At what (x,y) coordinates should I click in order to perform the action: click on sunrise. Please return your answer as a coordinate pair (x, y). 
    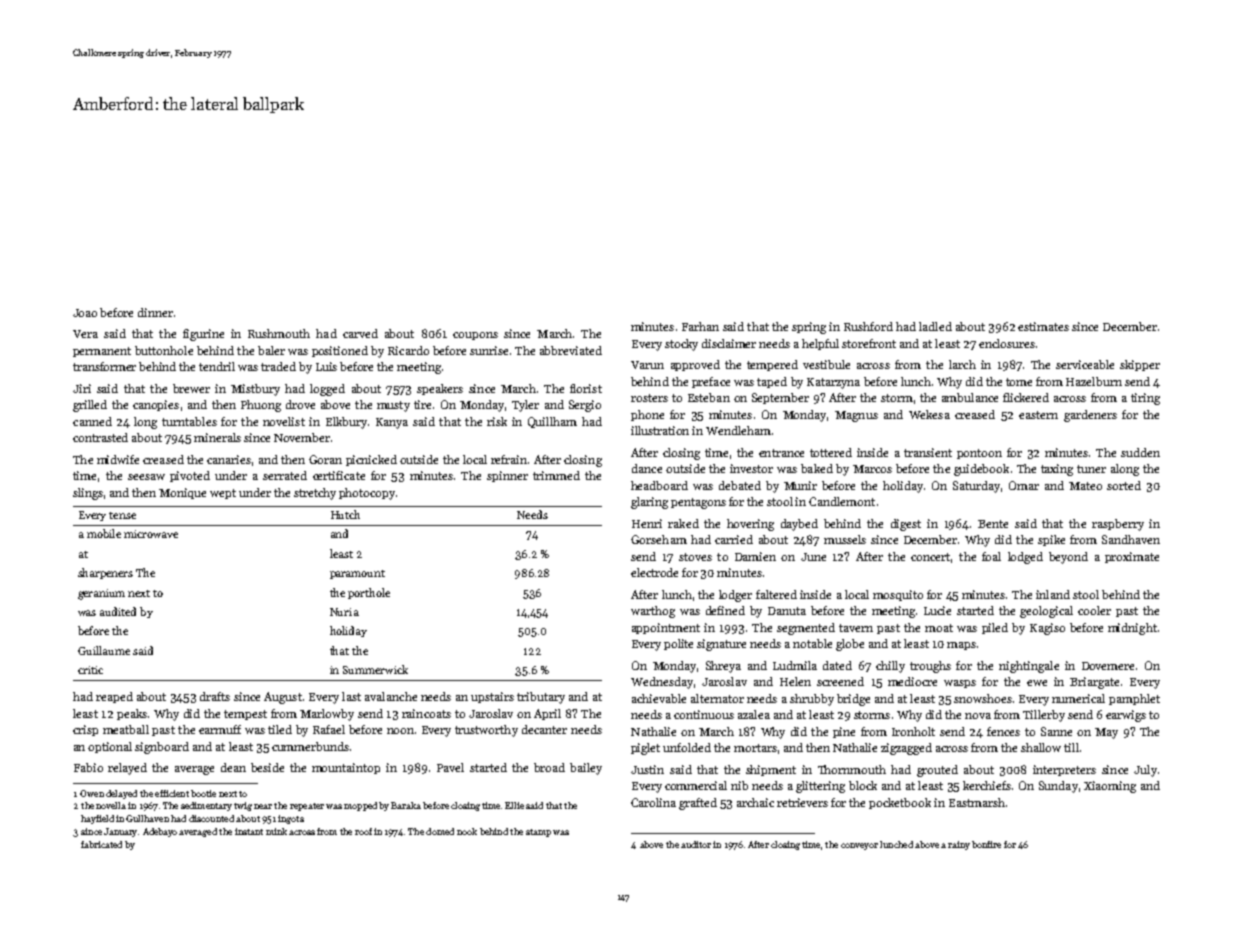
    Looking at the image, I should click on (489, 350).
